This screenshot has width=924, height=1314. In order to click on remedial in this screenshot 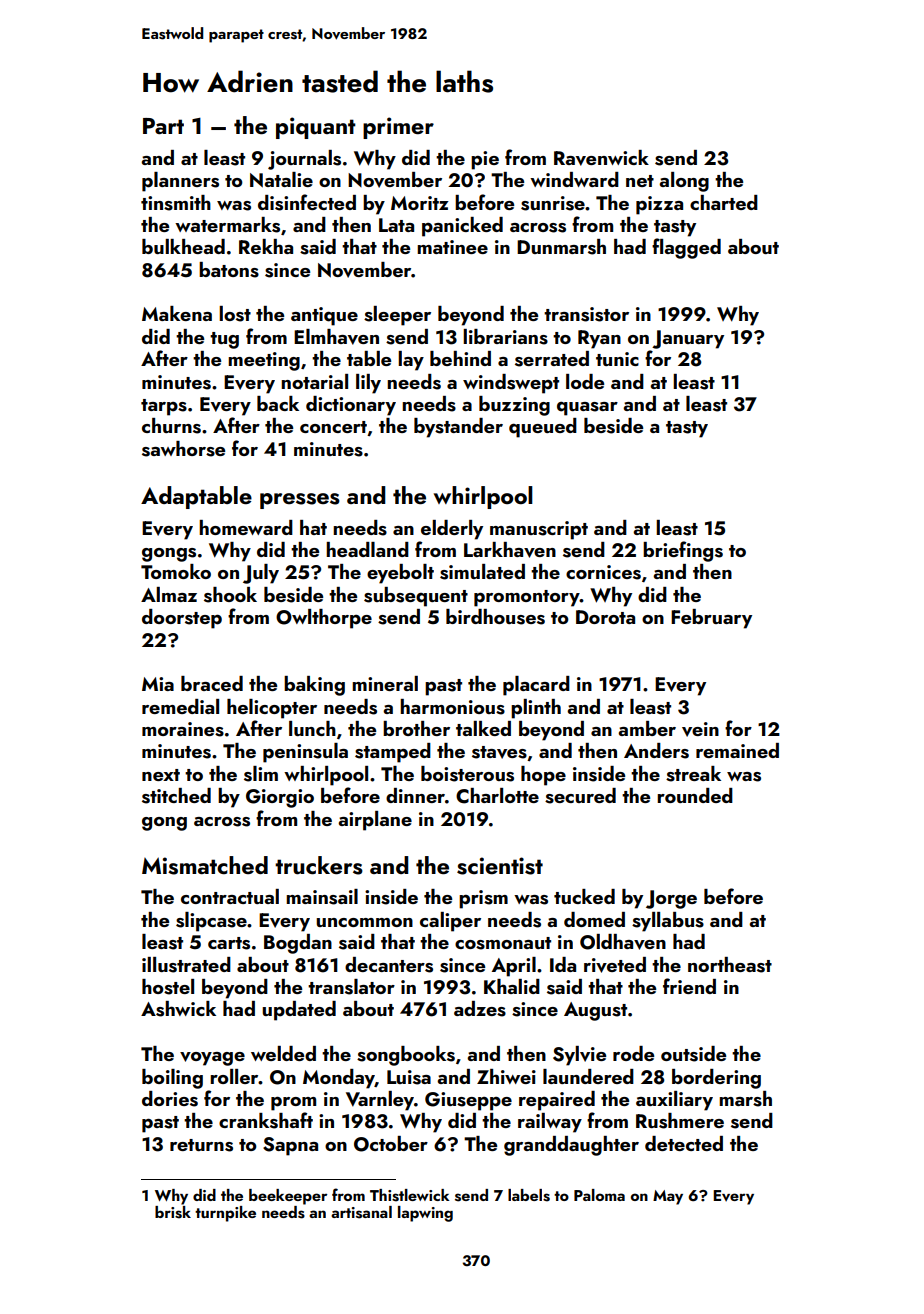, I will do `click(180, 706)`.
